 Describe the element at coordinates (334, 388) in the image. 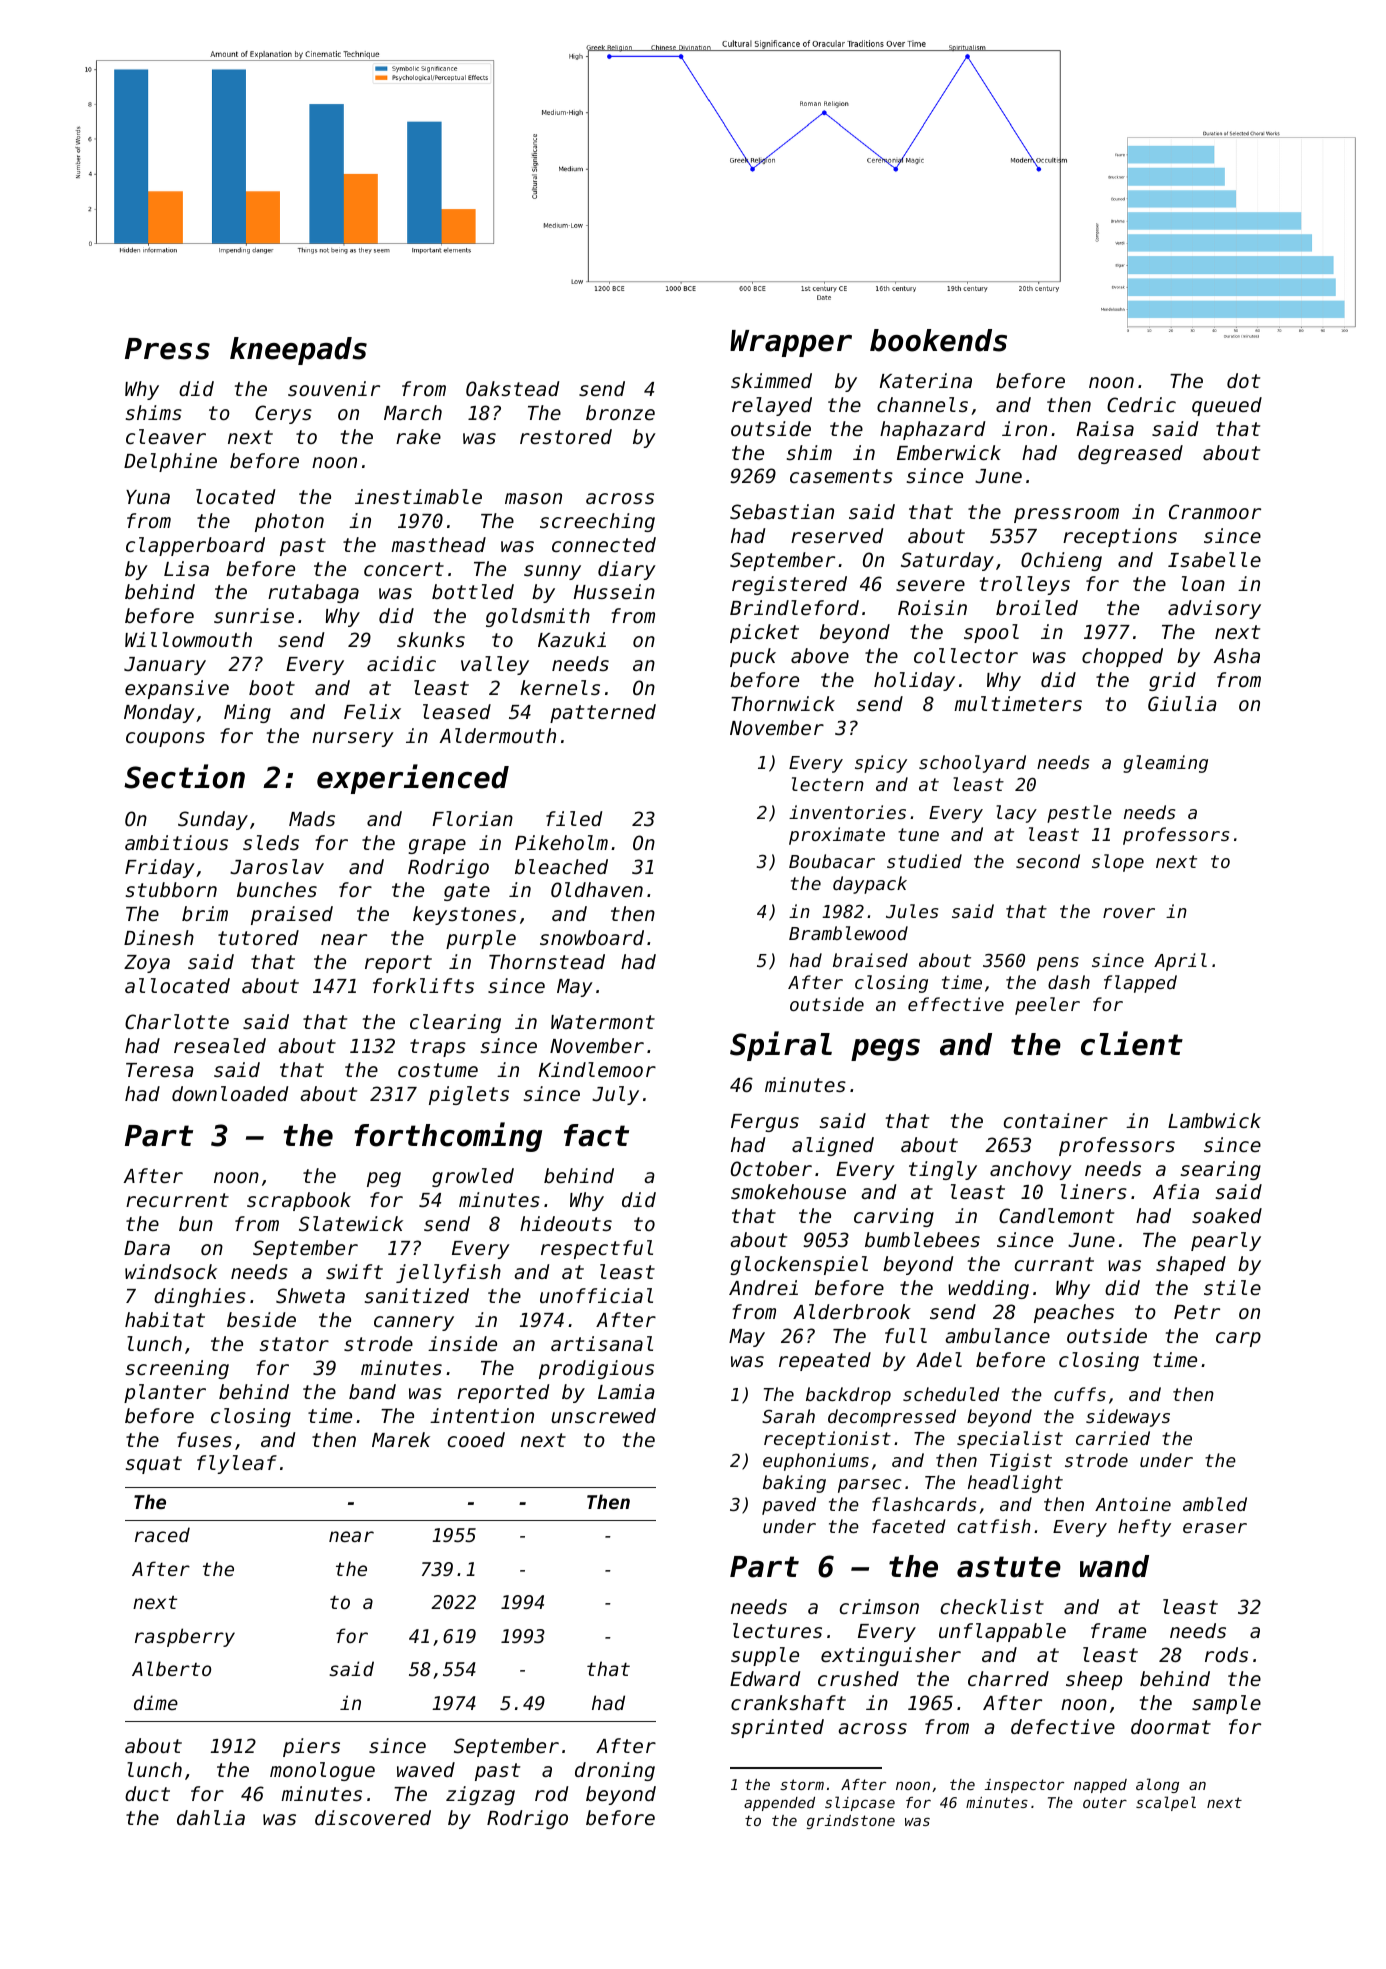

I see `souvenir` at that location.
